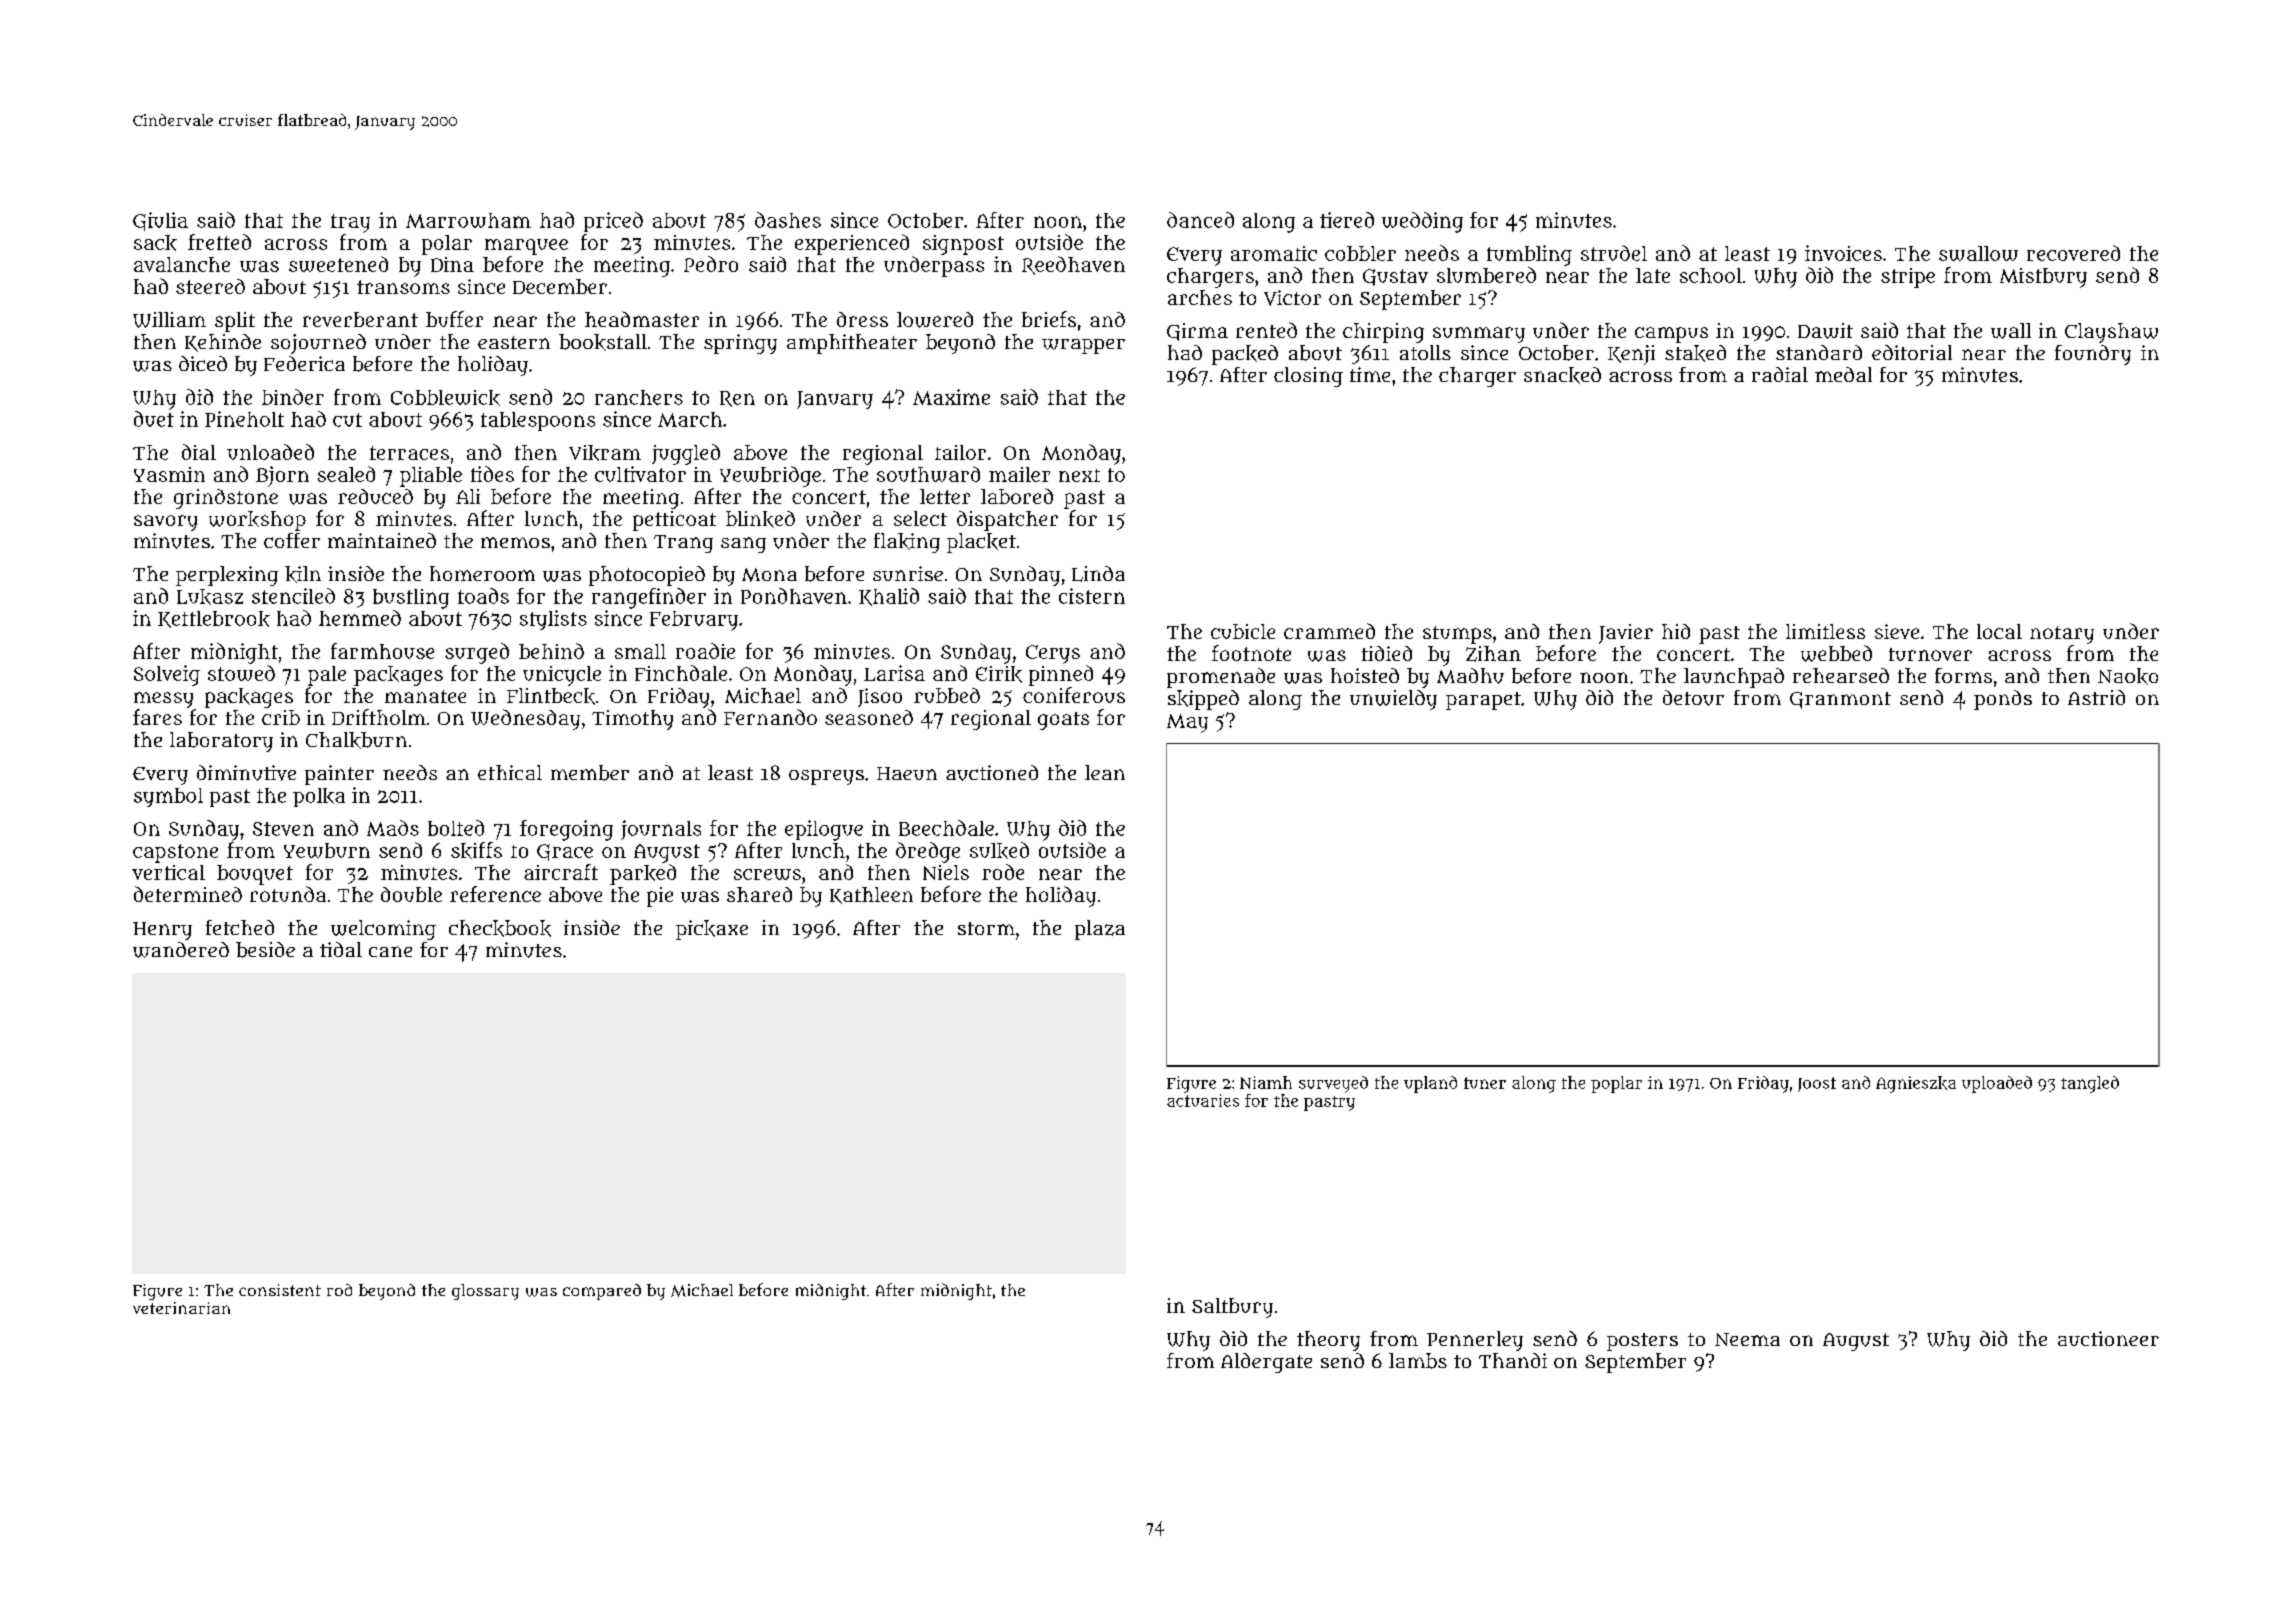  I want to click on cane, so click(390, 951).
